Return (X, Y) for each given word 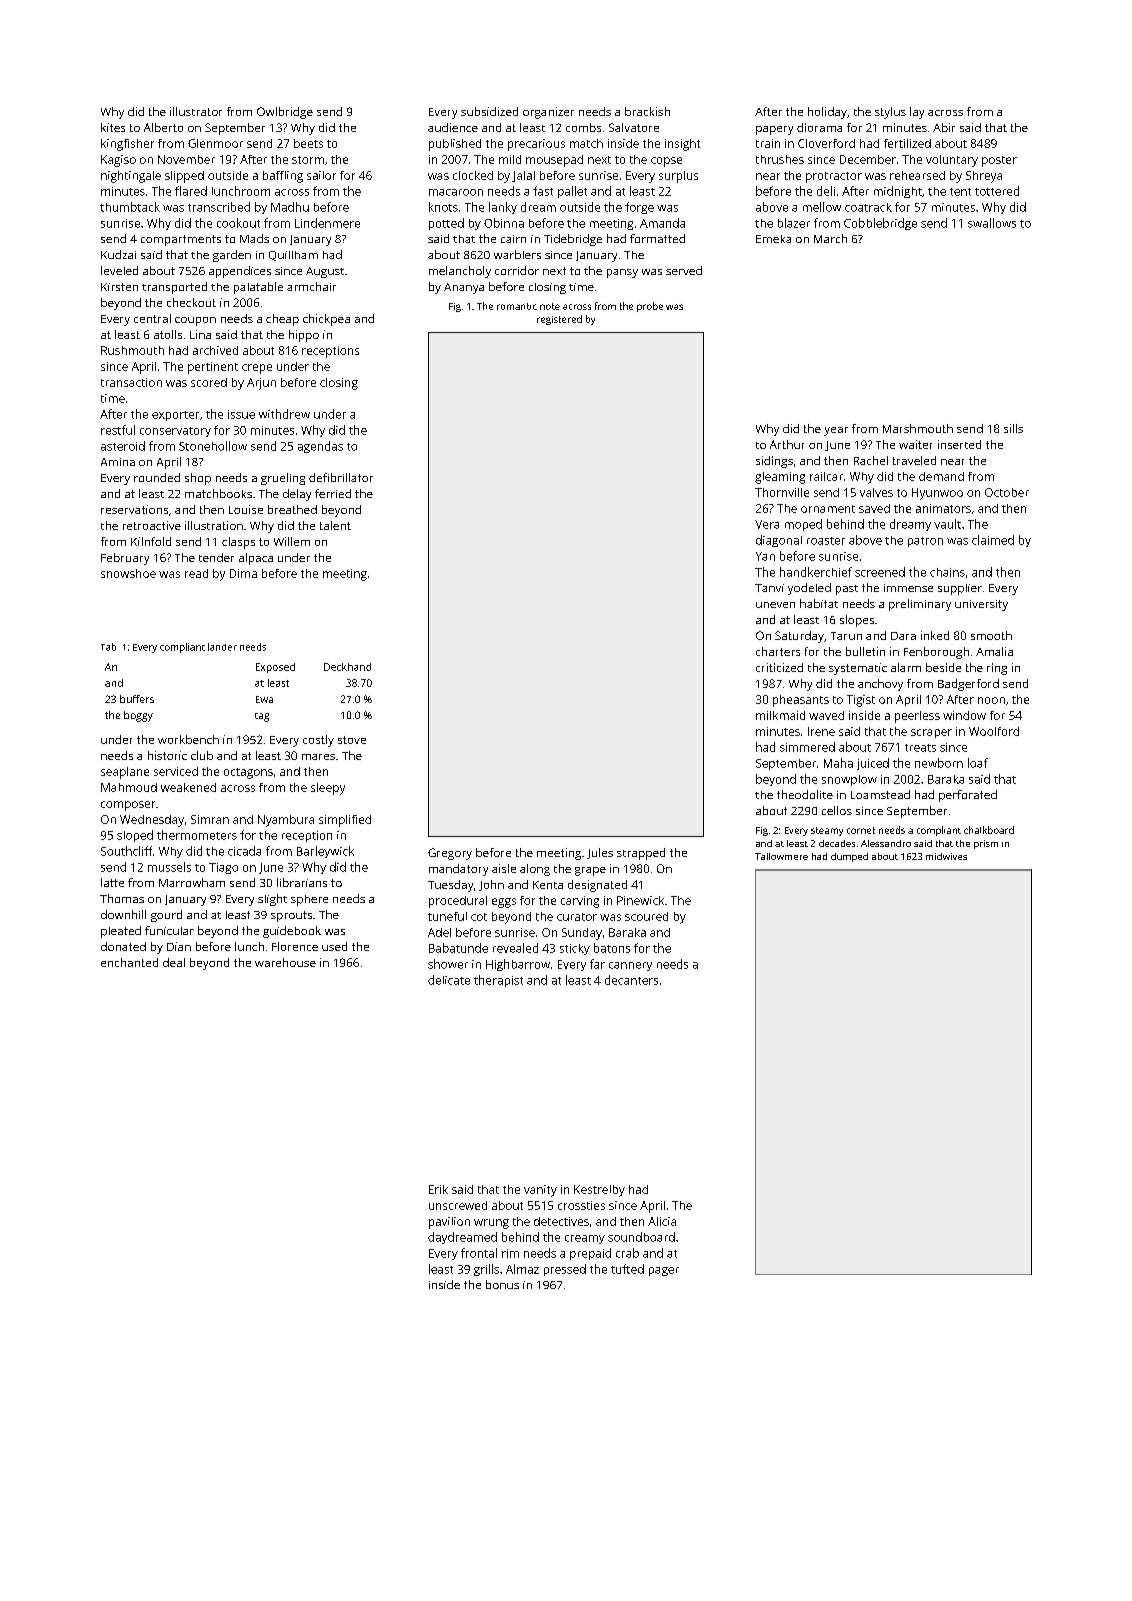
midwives (946, 856)
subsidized (489, 111)
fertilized (907, 143)
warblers (517, 254)
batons (612, 948)
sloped (135, 836)
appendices (240, 272)
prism (986, 844)
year (836, 431)
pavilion (449, 1223)
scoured (646, 916)
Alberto (163, 127)
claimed (993, 540)
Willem (292, 541)
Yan (765, 556)
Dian (179, 946)
